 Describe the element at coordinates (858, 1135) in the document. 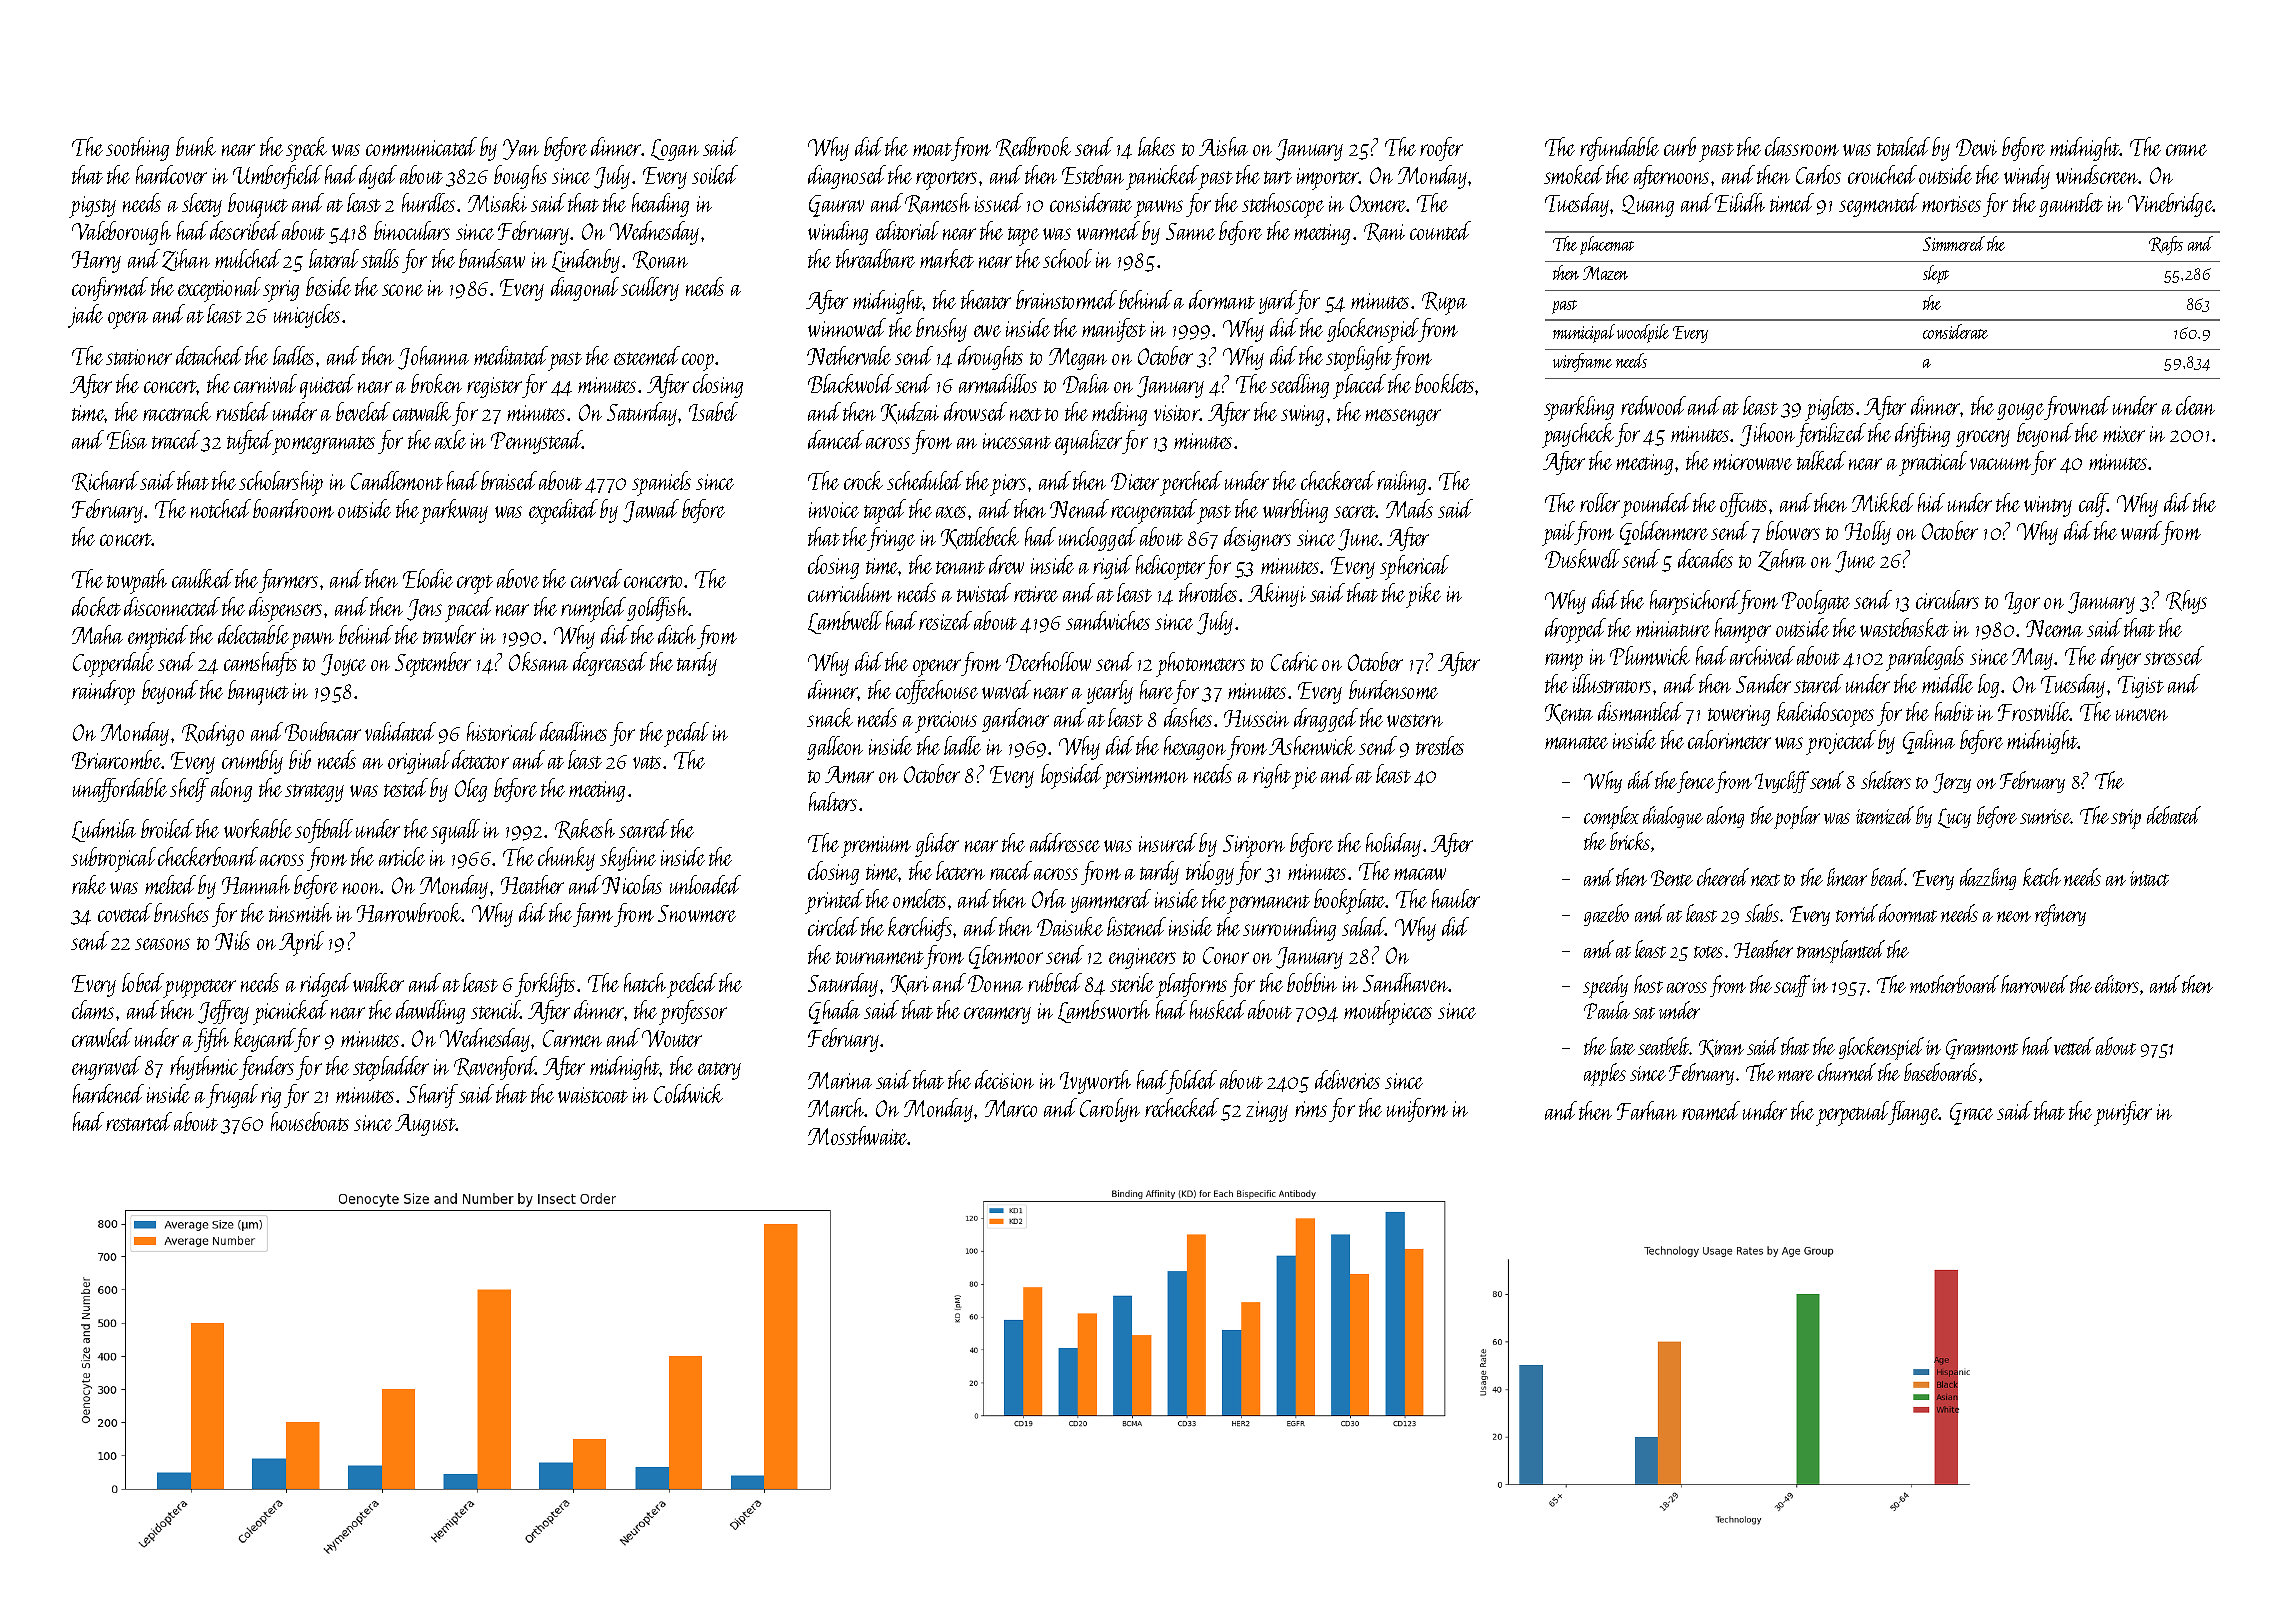

I see `Mossthwaite` at that location.
